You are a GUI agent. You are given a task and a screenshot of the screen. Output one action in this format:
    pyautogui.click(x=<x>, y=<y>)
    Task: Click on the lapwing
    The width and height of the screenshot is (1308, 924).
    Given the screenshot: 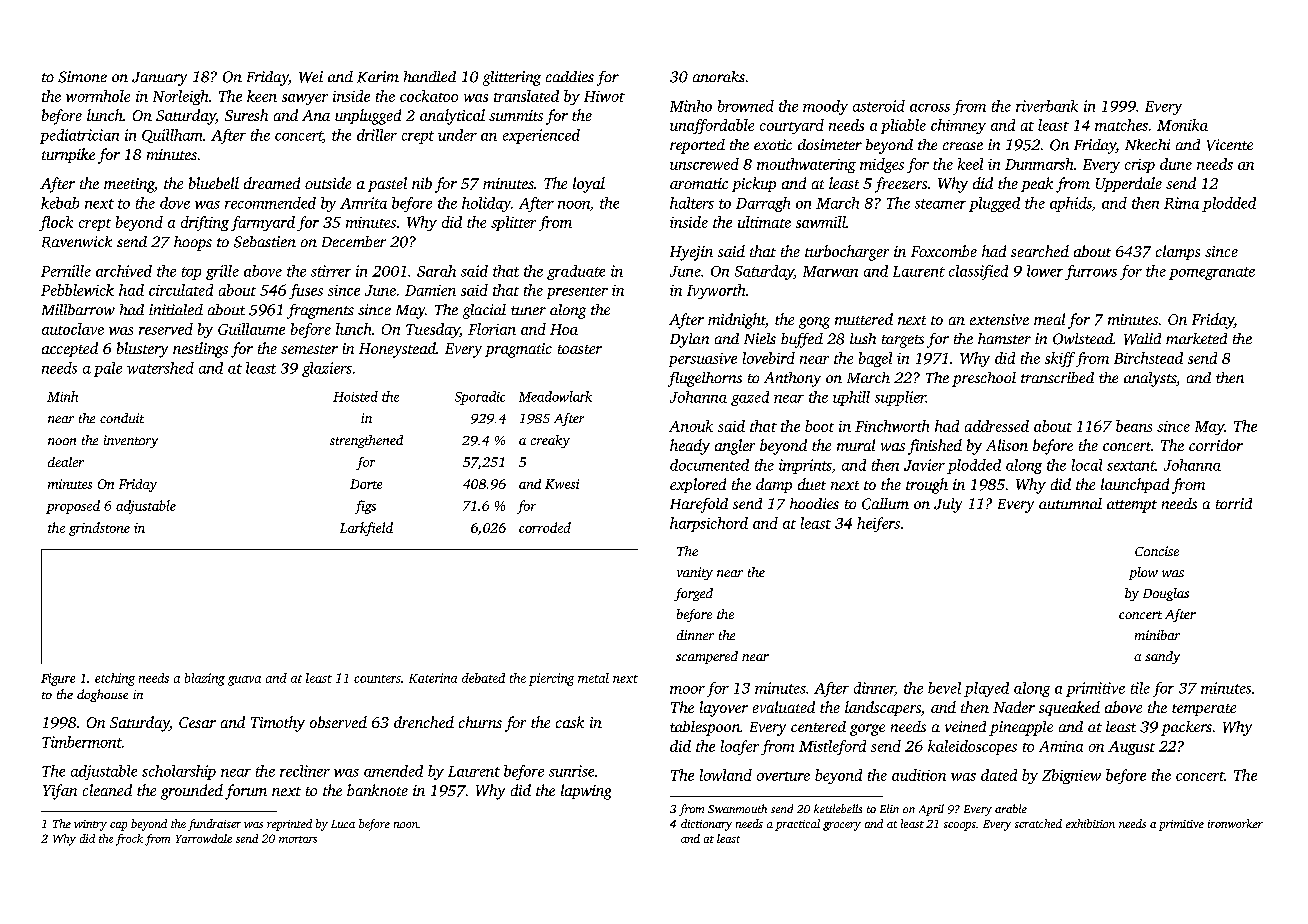 What is the action you would take?
    pyautogui.click(x=586, y=792)
